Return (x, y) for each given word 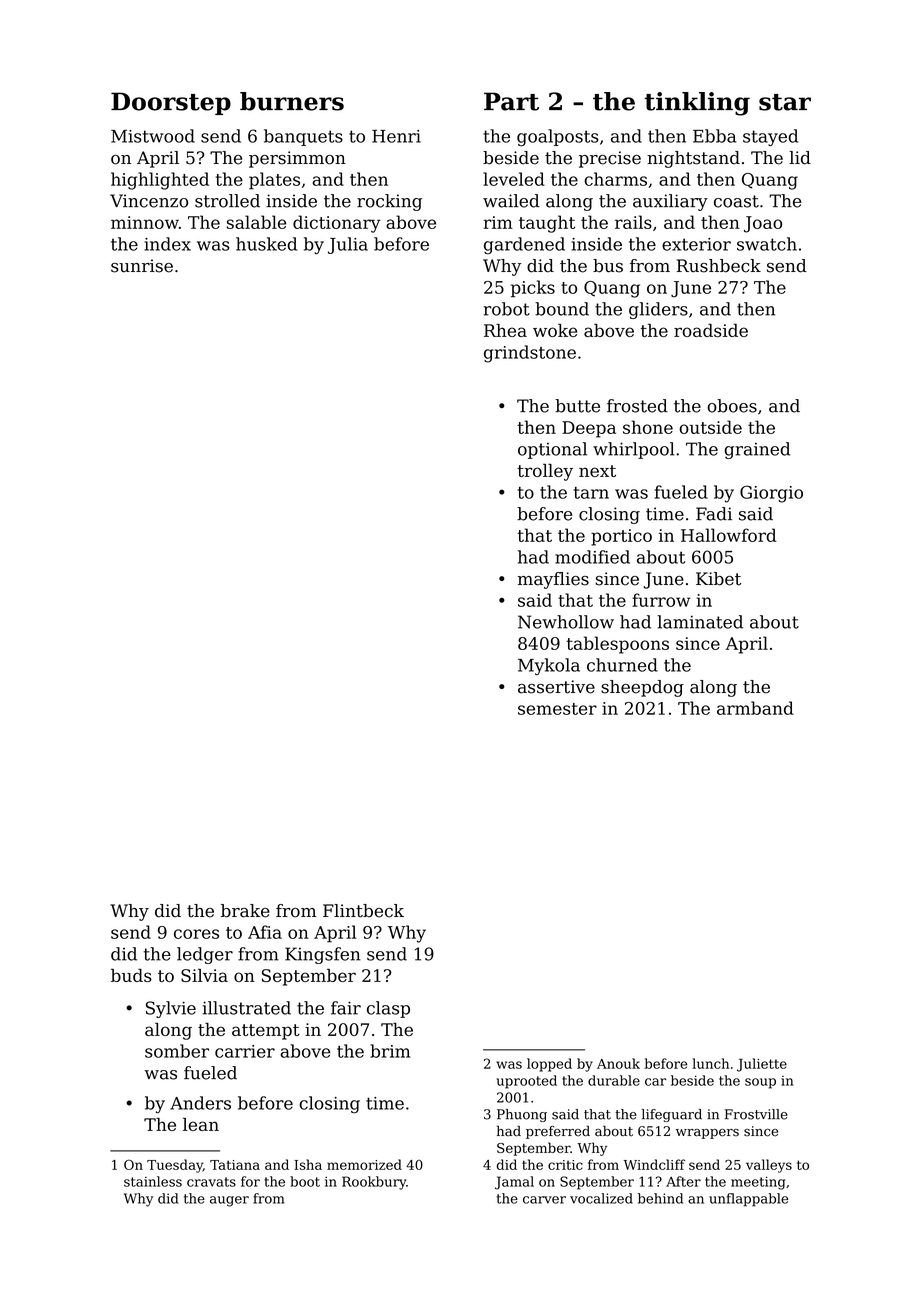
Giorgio (771, 494)
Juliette (762, 1065)
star (785, 102)
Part (511, 101)
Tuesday (175, 1166)
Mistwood (153, 136)
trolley (545, 472)
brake (245, 911)
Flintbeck (363, 911)
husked (266, 244)
